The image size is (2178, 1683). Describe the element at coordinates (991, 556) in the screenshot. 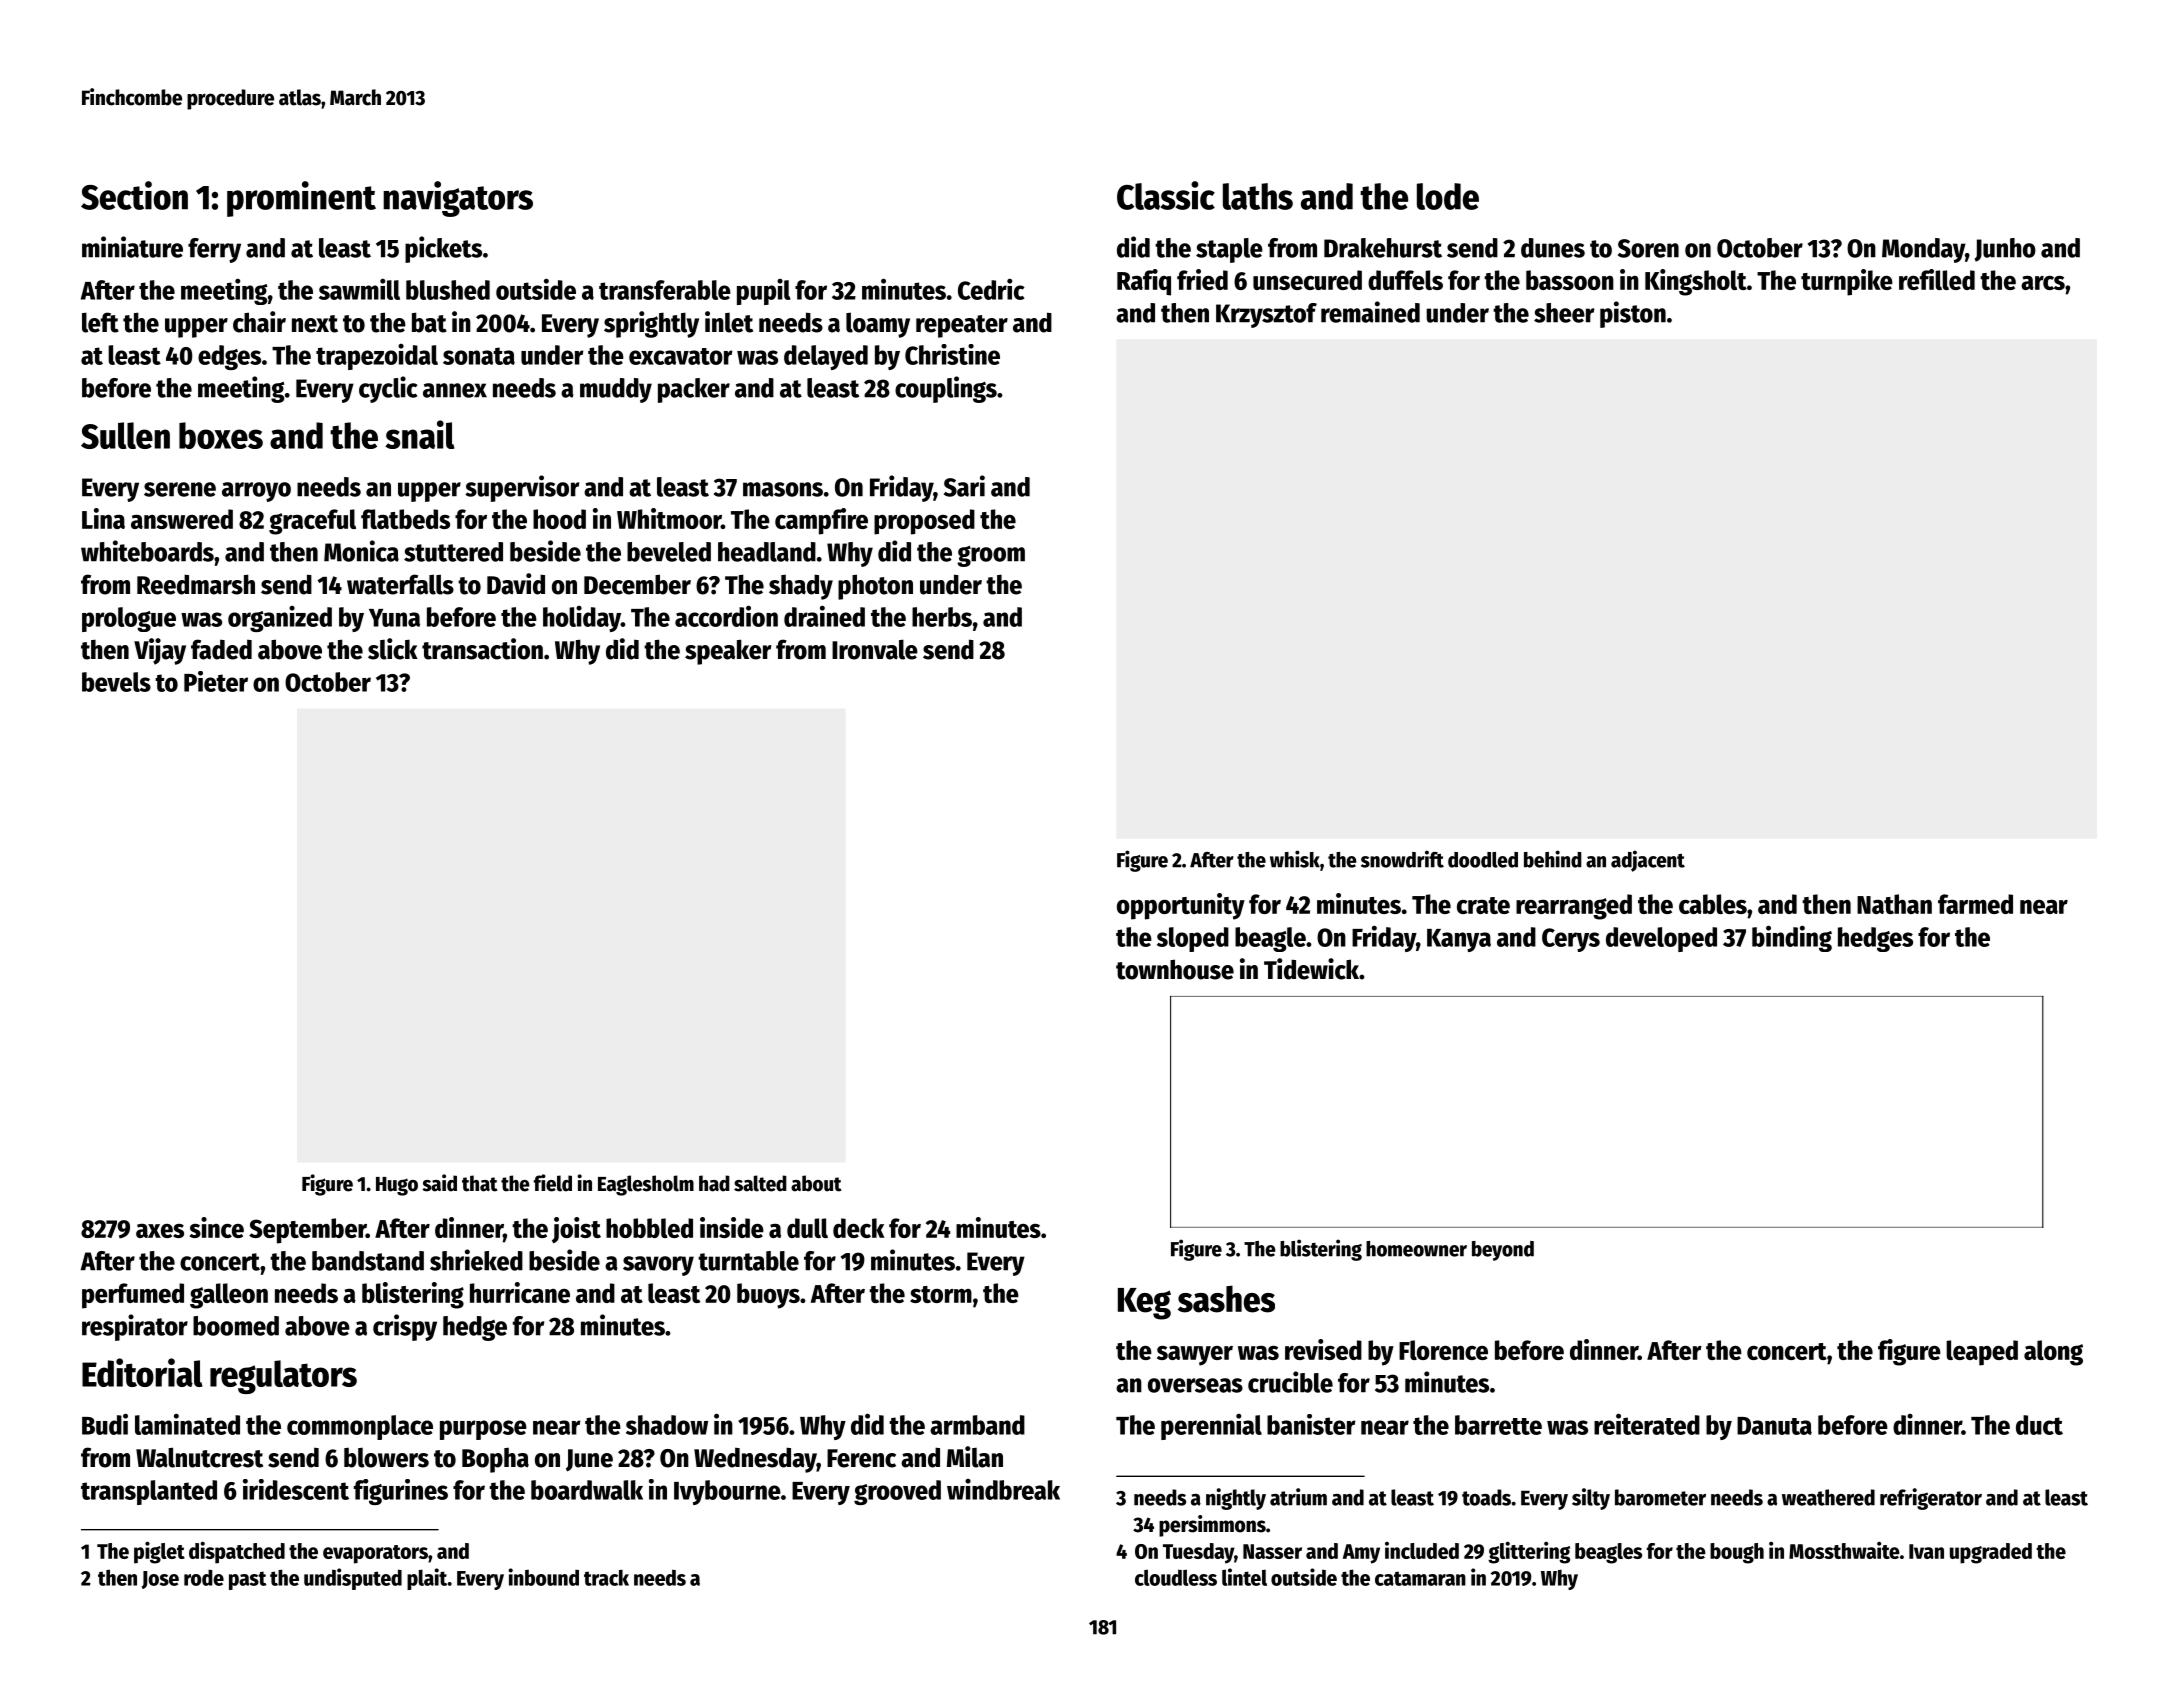

I see `groom` at that location.
